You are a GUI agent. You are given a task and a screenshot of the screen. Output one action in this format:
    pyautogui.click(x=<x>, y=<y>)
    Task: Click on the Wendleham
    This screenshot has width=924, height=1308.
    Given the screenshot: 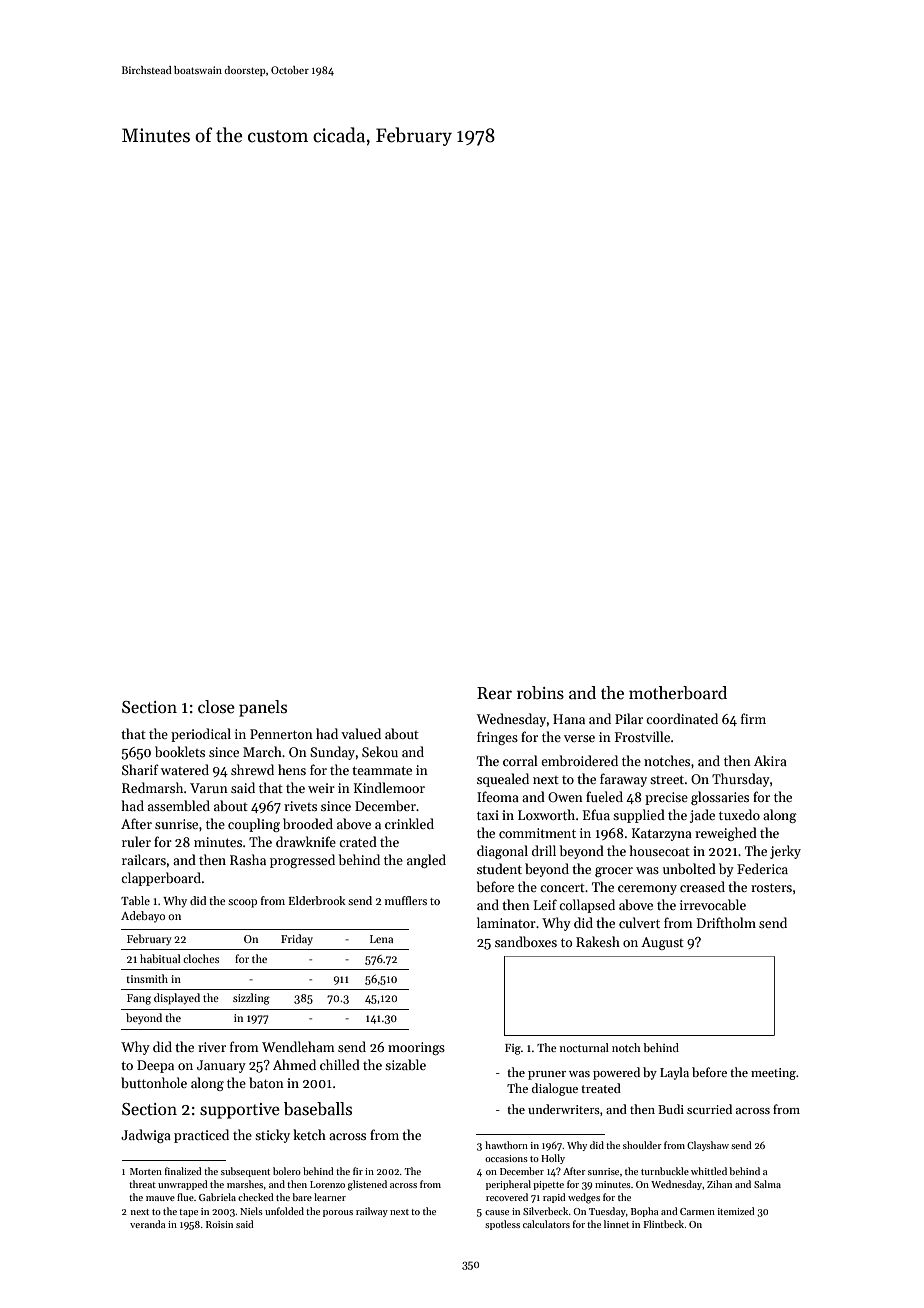 What is the action you would take?
    pyautogui.click(x=298, y=1046)
